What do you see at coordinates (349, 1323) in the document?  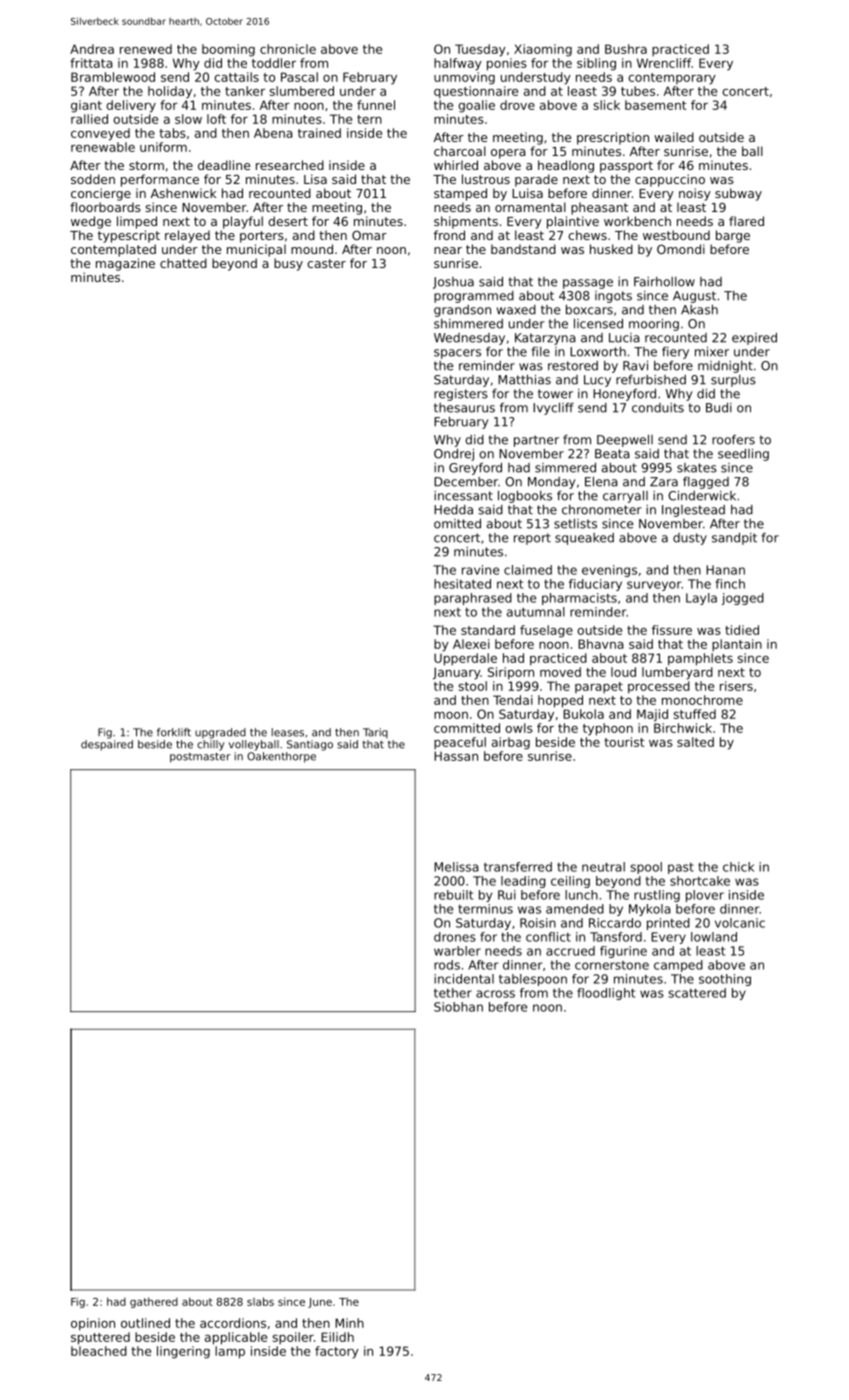 I see `Minh` at bounding box center [349, 1323].
